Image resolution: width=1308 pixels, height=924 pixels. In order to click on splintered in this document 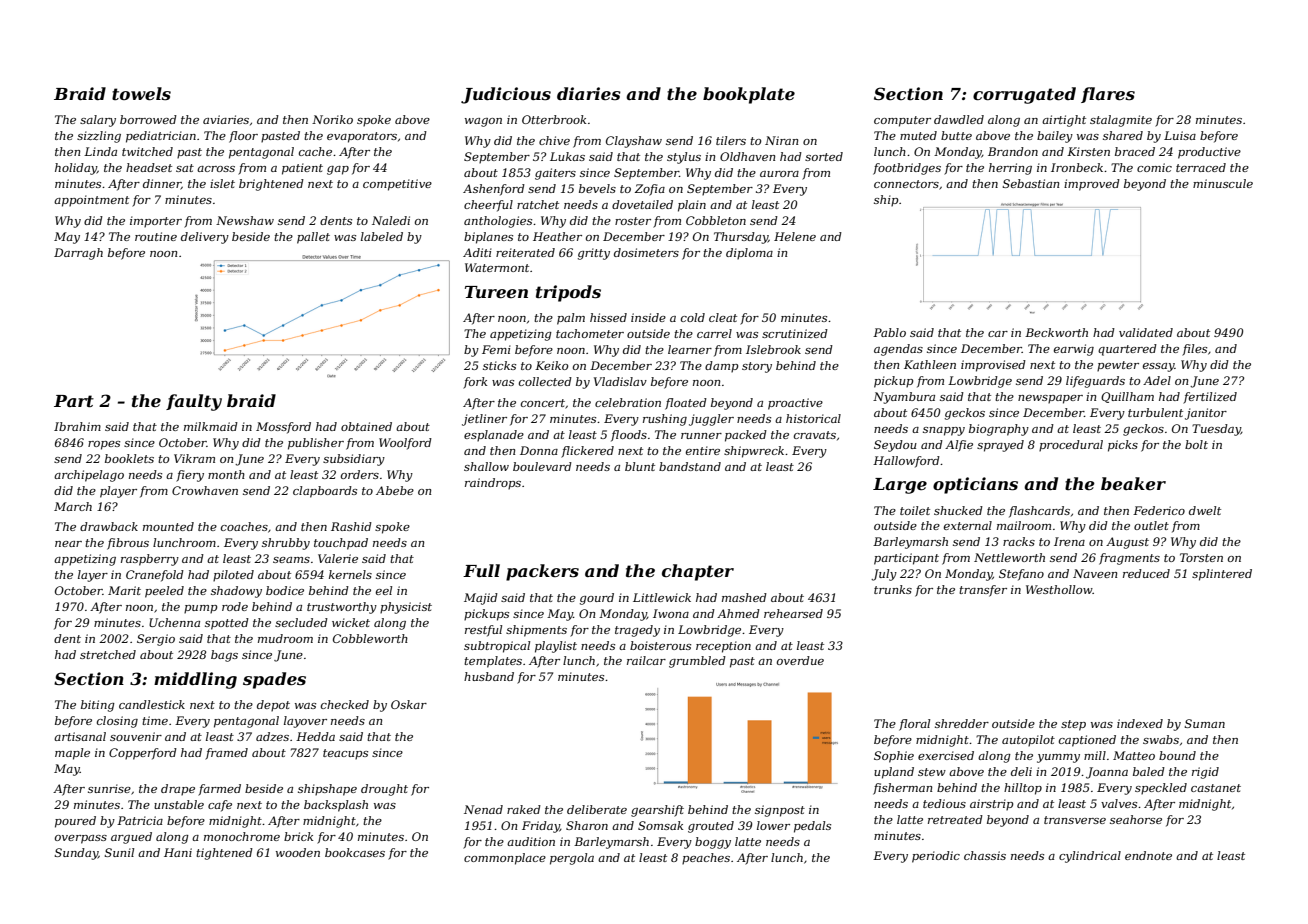, I will do `click(1222, 575)`.
